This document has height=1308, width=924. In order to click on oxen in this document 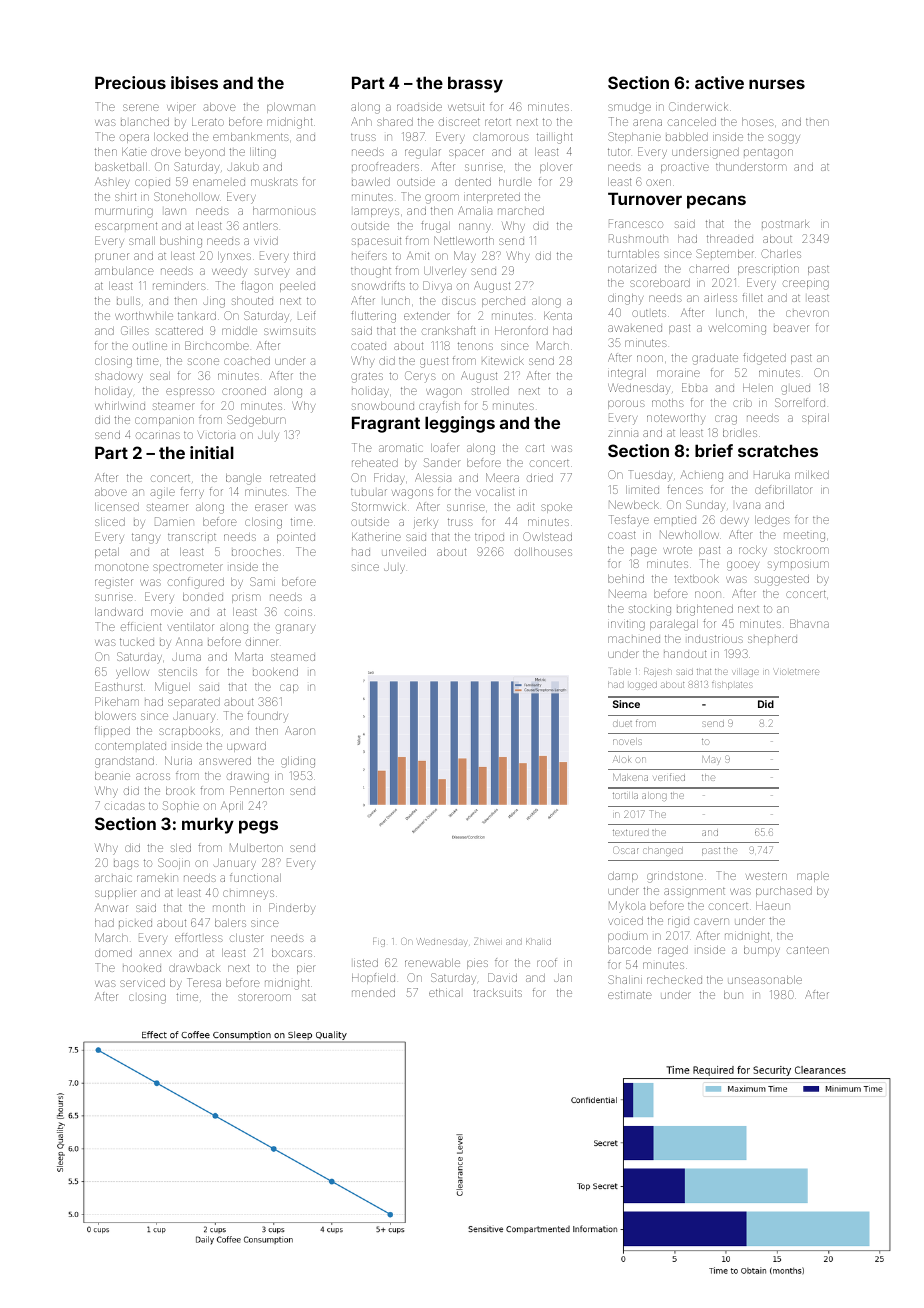, I will do `click(658, 182)`.
